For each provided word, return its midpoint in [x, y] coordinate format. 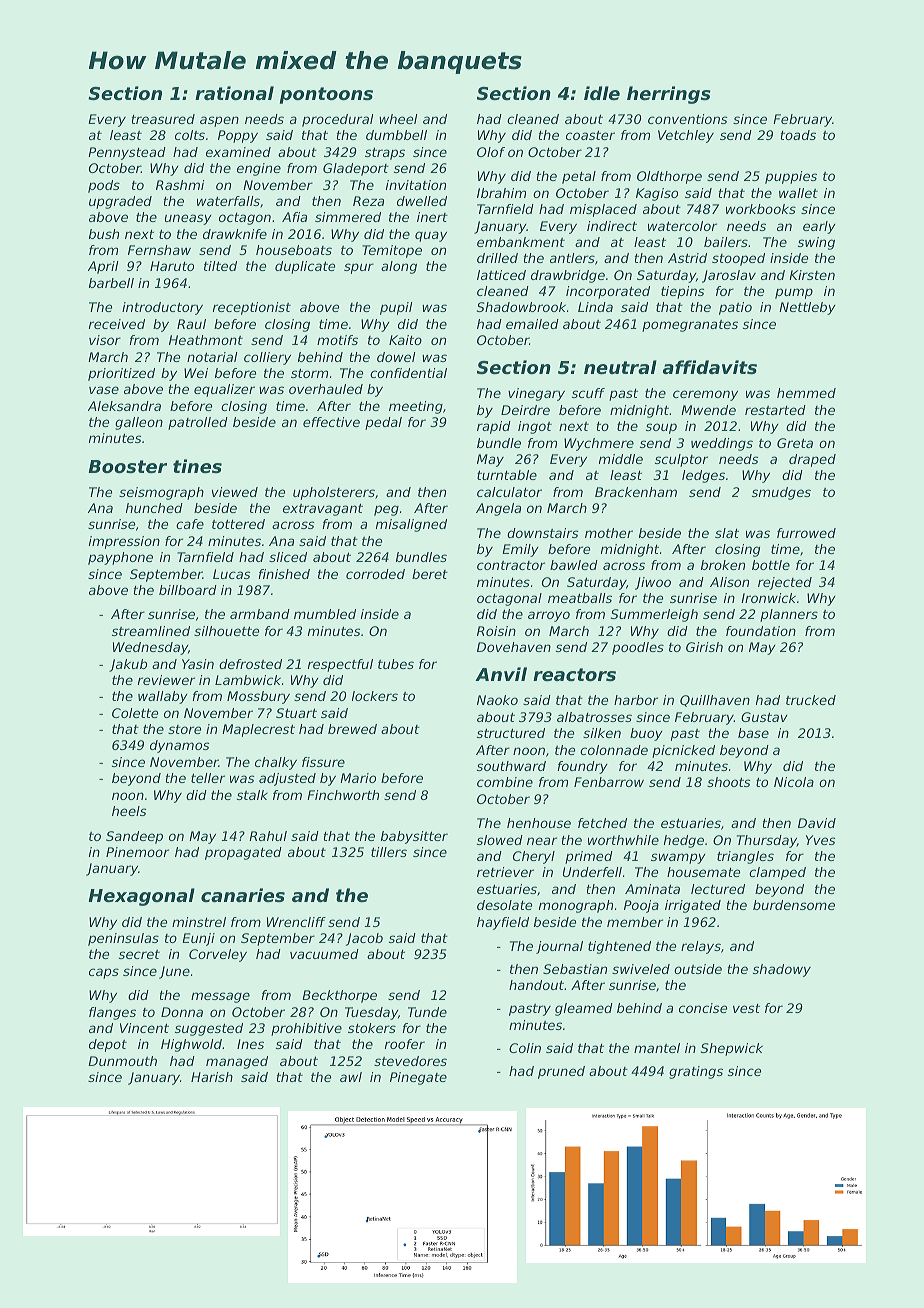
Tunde [427, 1012]
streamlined [151, 631]
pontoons [326, 95]
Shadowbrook [521, 307]
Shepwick [732, 1049]
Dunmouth [122, 1061]
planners [789, 615]
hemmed [806, 393]
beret [430, 574]
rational [234, 93]
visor [105, 340]
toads [798, 135]
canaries [243, 895]
